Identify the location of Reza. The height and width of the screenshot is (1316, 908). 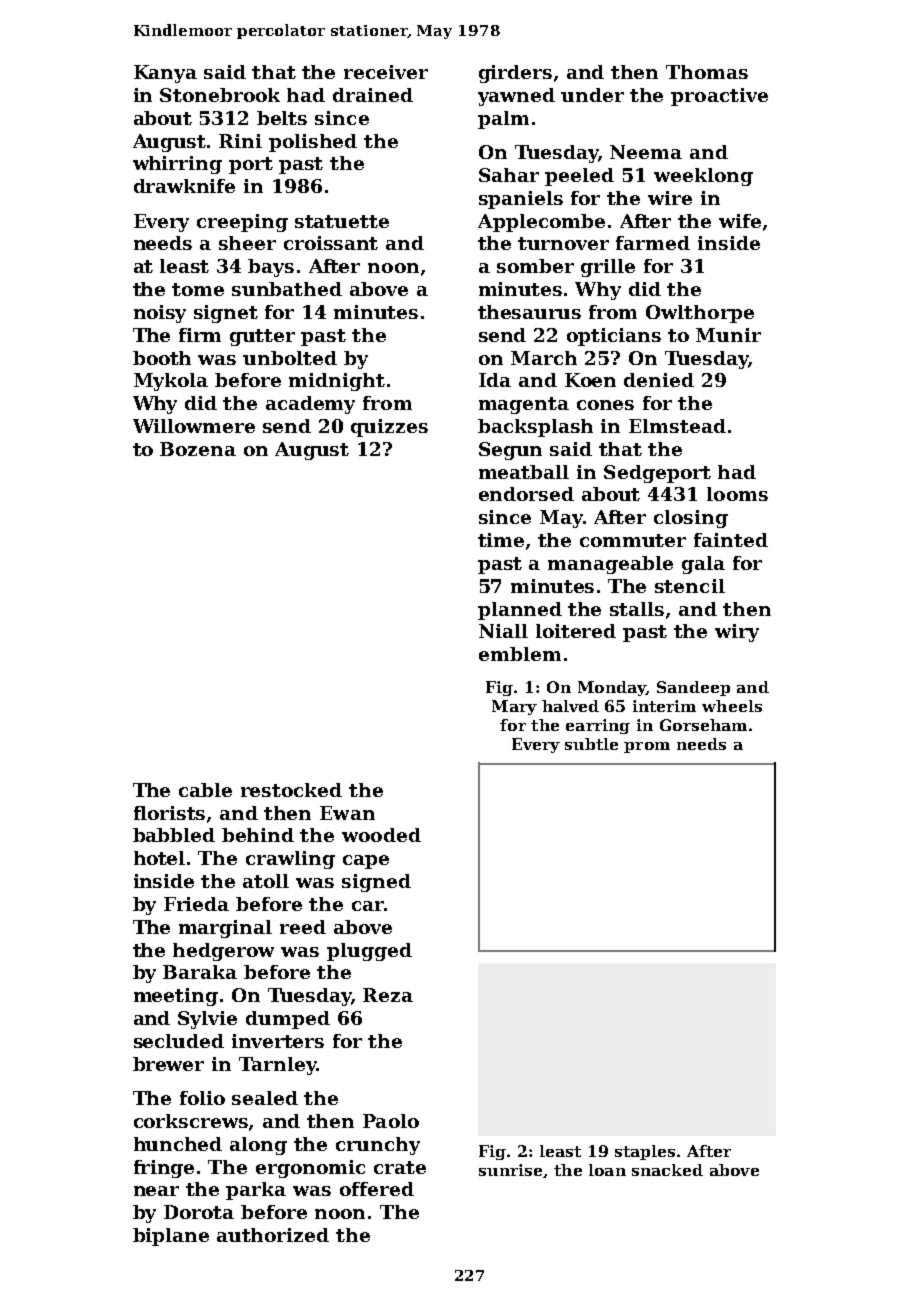
(388, 995).
